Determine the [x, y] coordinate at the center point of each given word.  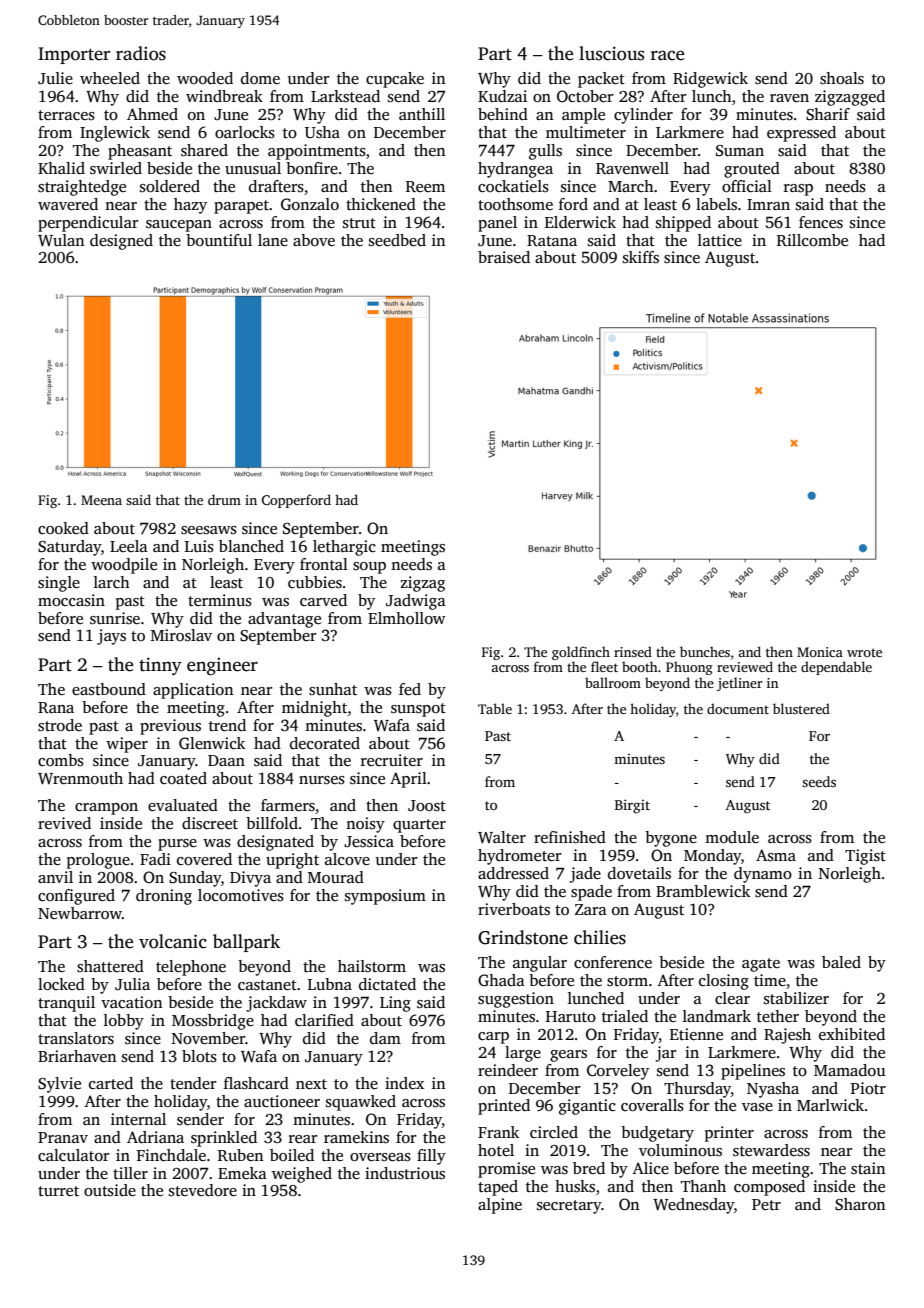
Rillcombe [812, 240]
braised [504, 257]
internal [138, 1119]
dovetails [639, 873]
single [59, 584]
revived [64, 823]
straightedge [82, 188]
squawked [361, 1103]
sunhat [333, 689]
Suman [740, 151]
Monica [820, 652]
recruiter [392, 760]
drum [224, 499]
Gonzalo [310, 204]
